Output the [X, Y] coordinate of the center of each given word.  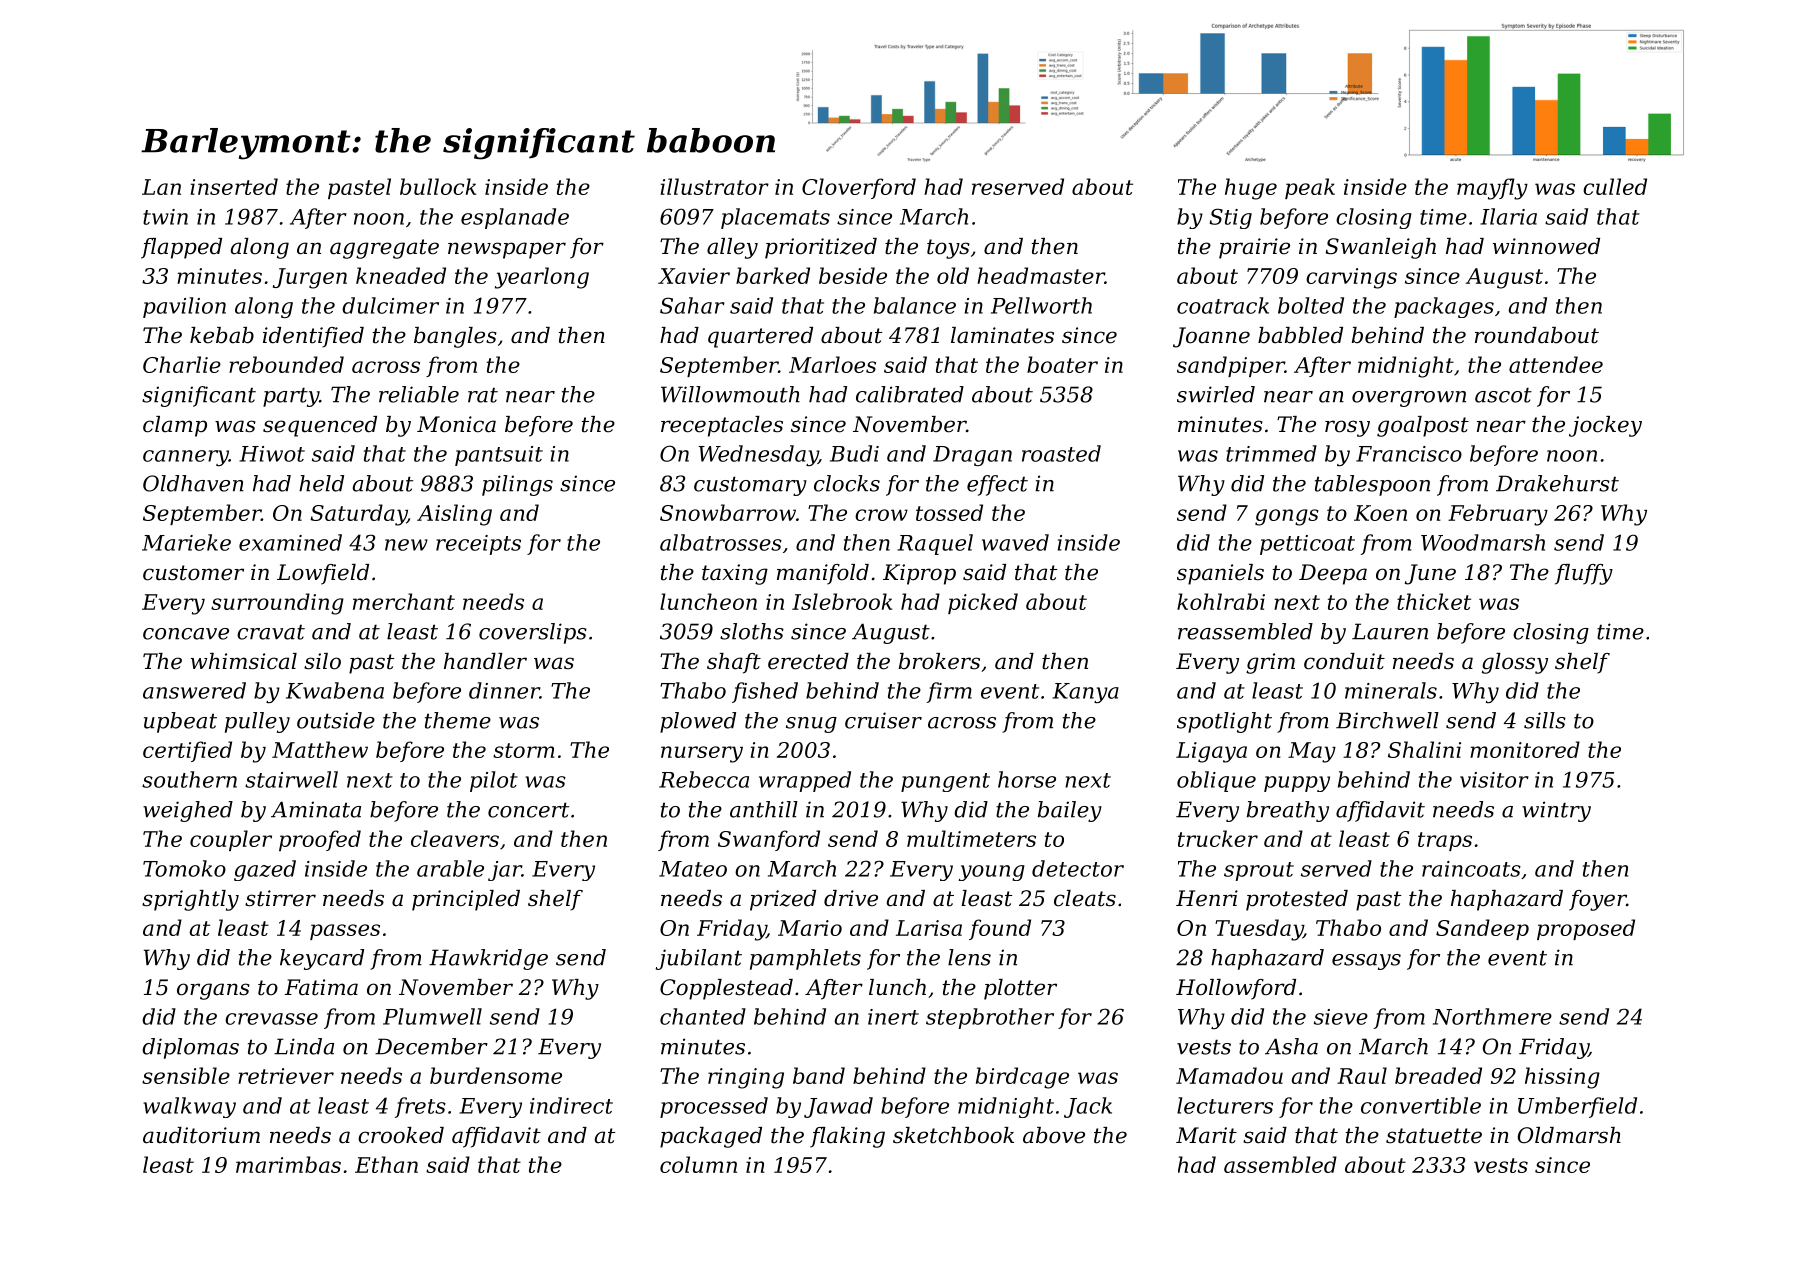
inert [893, 1017]
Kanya [1085, 693]
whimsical [244, 661]
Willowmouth [730, 394]
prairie [1254, 248]
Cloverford [859, 188]
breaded [1438, 1075]
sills [1545, 720]
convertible [1421, 1105]
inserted [234, 186]
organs [213, 991]
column [698, 1164]
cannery [186, 458]
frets [420, 1107]
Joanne [1211, 337]
